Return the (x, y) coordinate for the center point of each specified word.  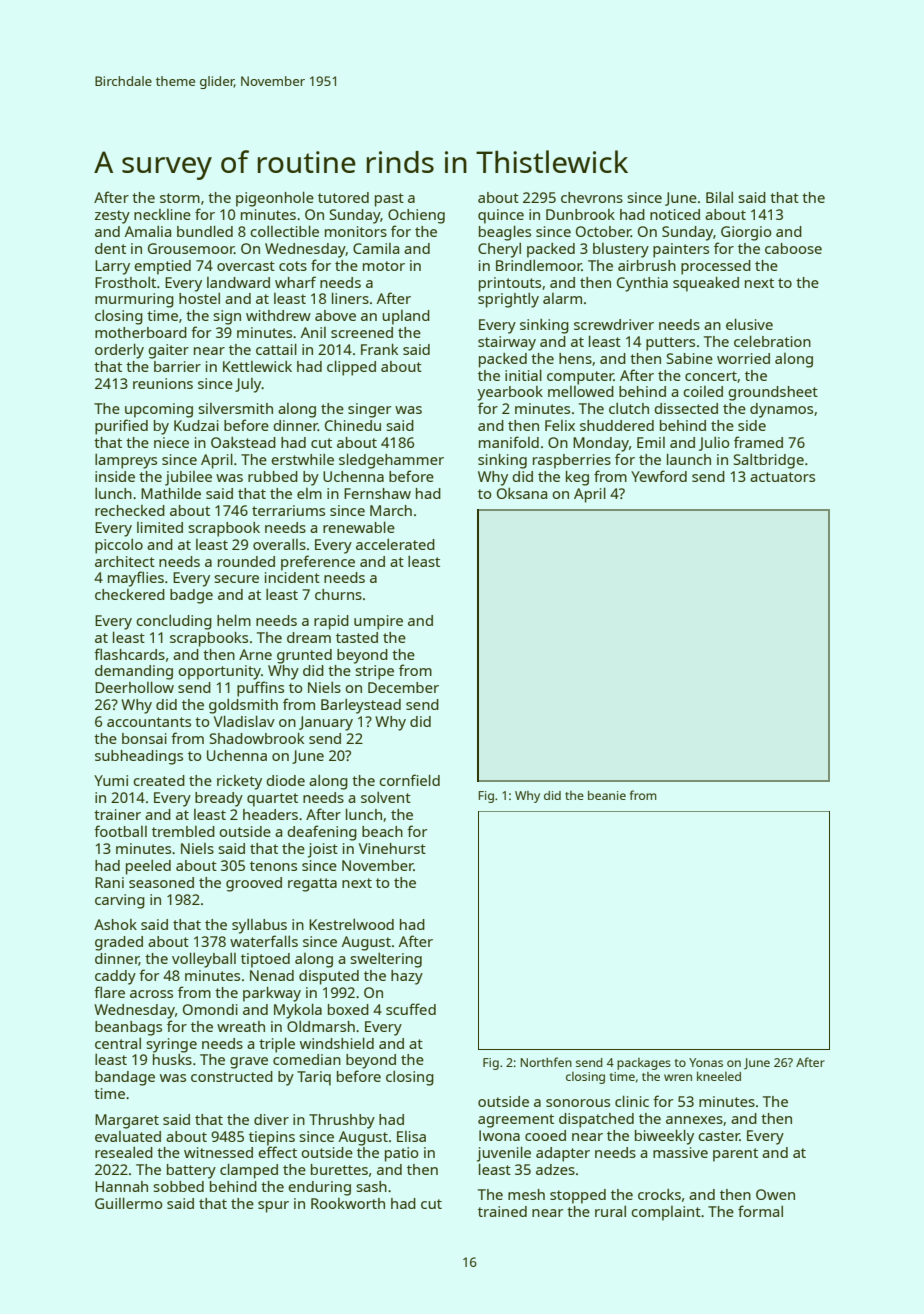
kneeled (719, 1076)
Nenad (272, 975)
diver (271, 1119)
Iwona (499, 1135)
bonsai (144, 738)
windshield (337, 1043)
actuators (782, 477)
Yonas (706, 1062)
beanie (607, 795)
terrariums (288, 510)
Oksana (522, 493)
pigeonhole (275, 199)
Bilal (719, 197)
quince (501, 216)
